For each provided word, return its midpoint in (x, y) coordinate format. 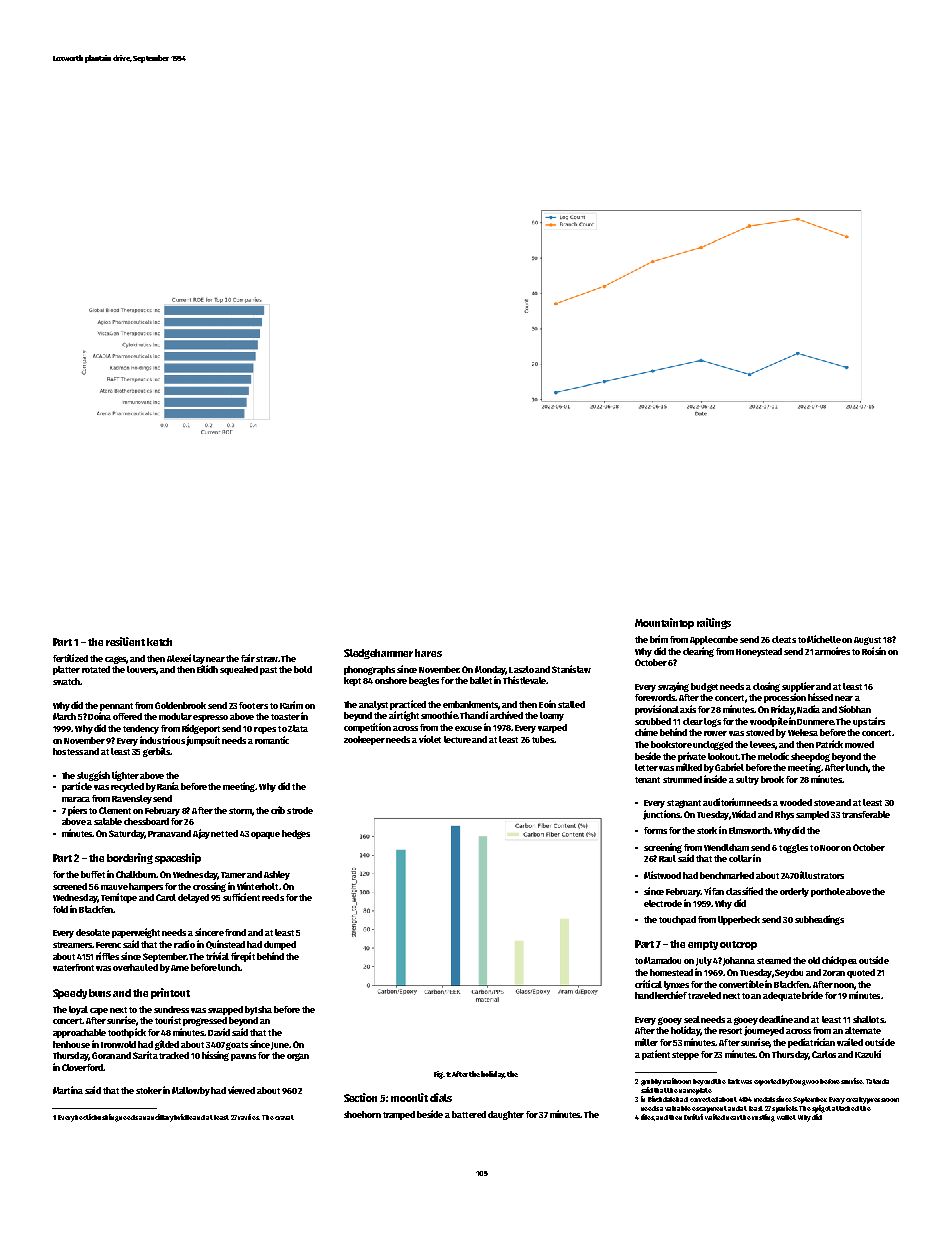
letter (646, 767)
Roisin (874, 651)
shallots (868, 1019)
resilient (125, 641)
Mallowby (191, 1091)
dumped (280, 945)
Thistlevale (524, 680)
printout (170, 993)
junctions (661, 815)
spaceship (178, 858)
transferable (866, 814)
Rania (168, 786)
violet (430, 739)
